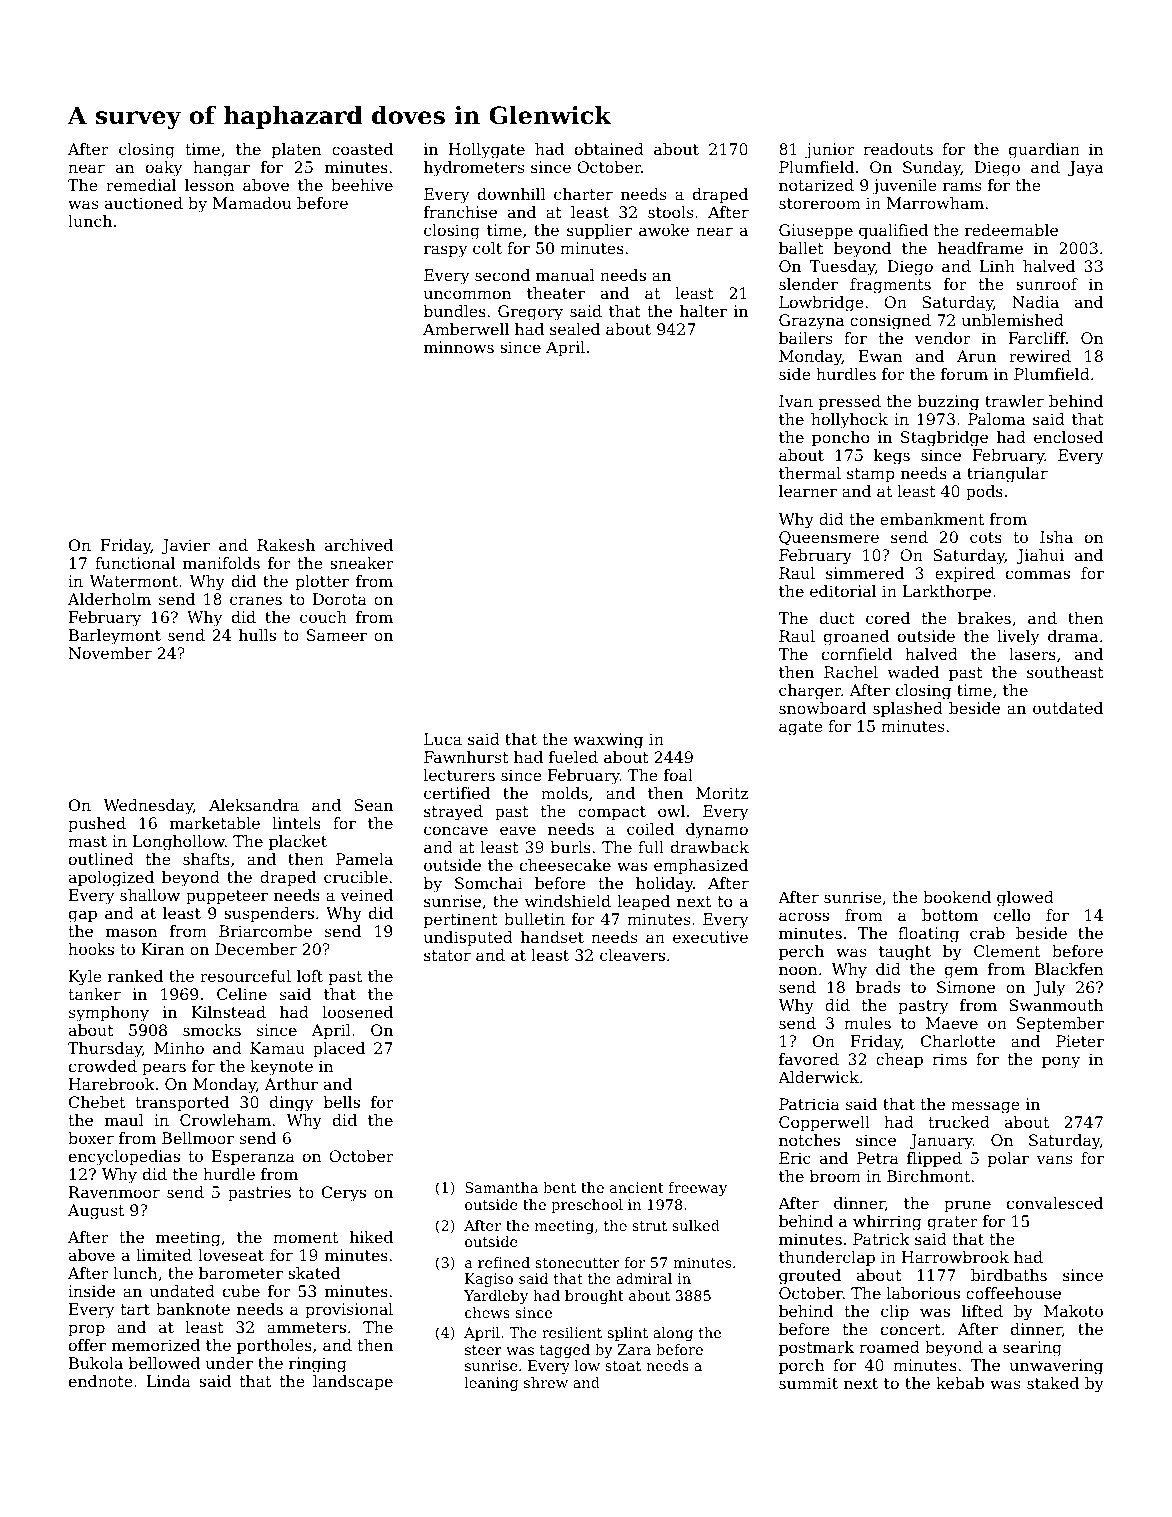 Image resolution: width=1172 pixels, height=1517 pixels. What do you see at coordinates (898, 149) in the screenshot?
I see `readouts` at bounding box center [898, 149].
